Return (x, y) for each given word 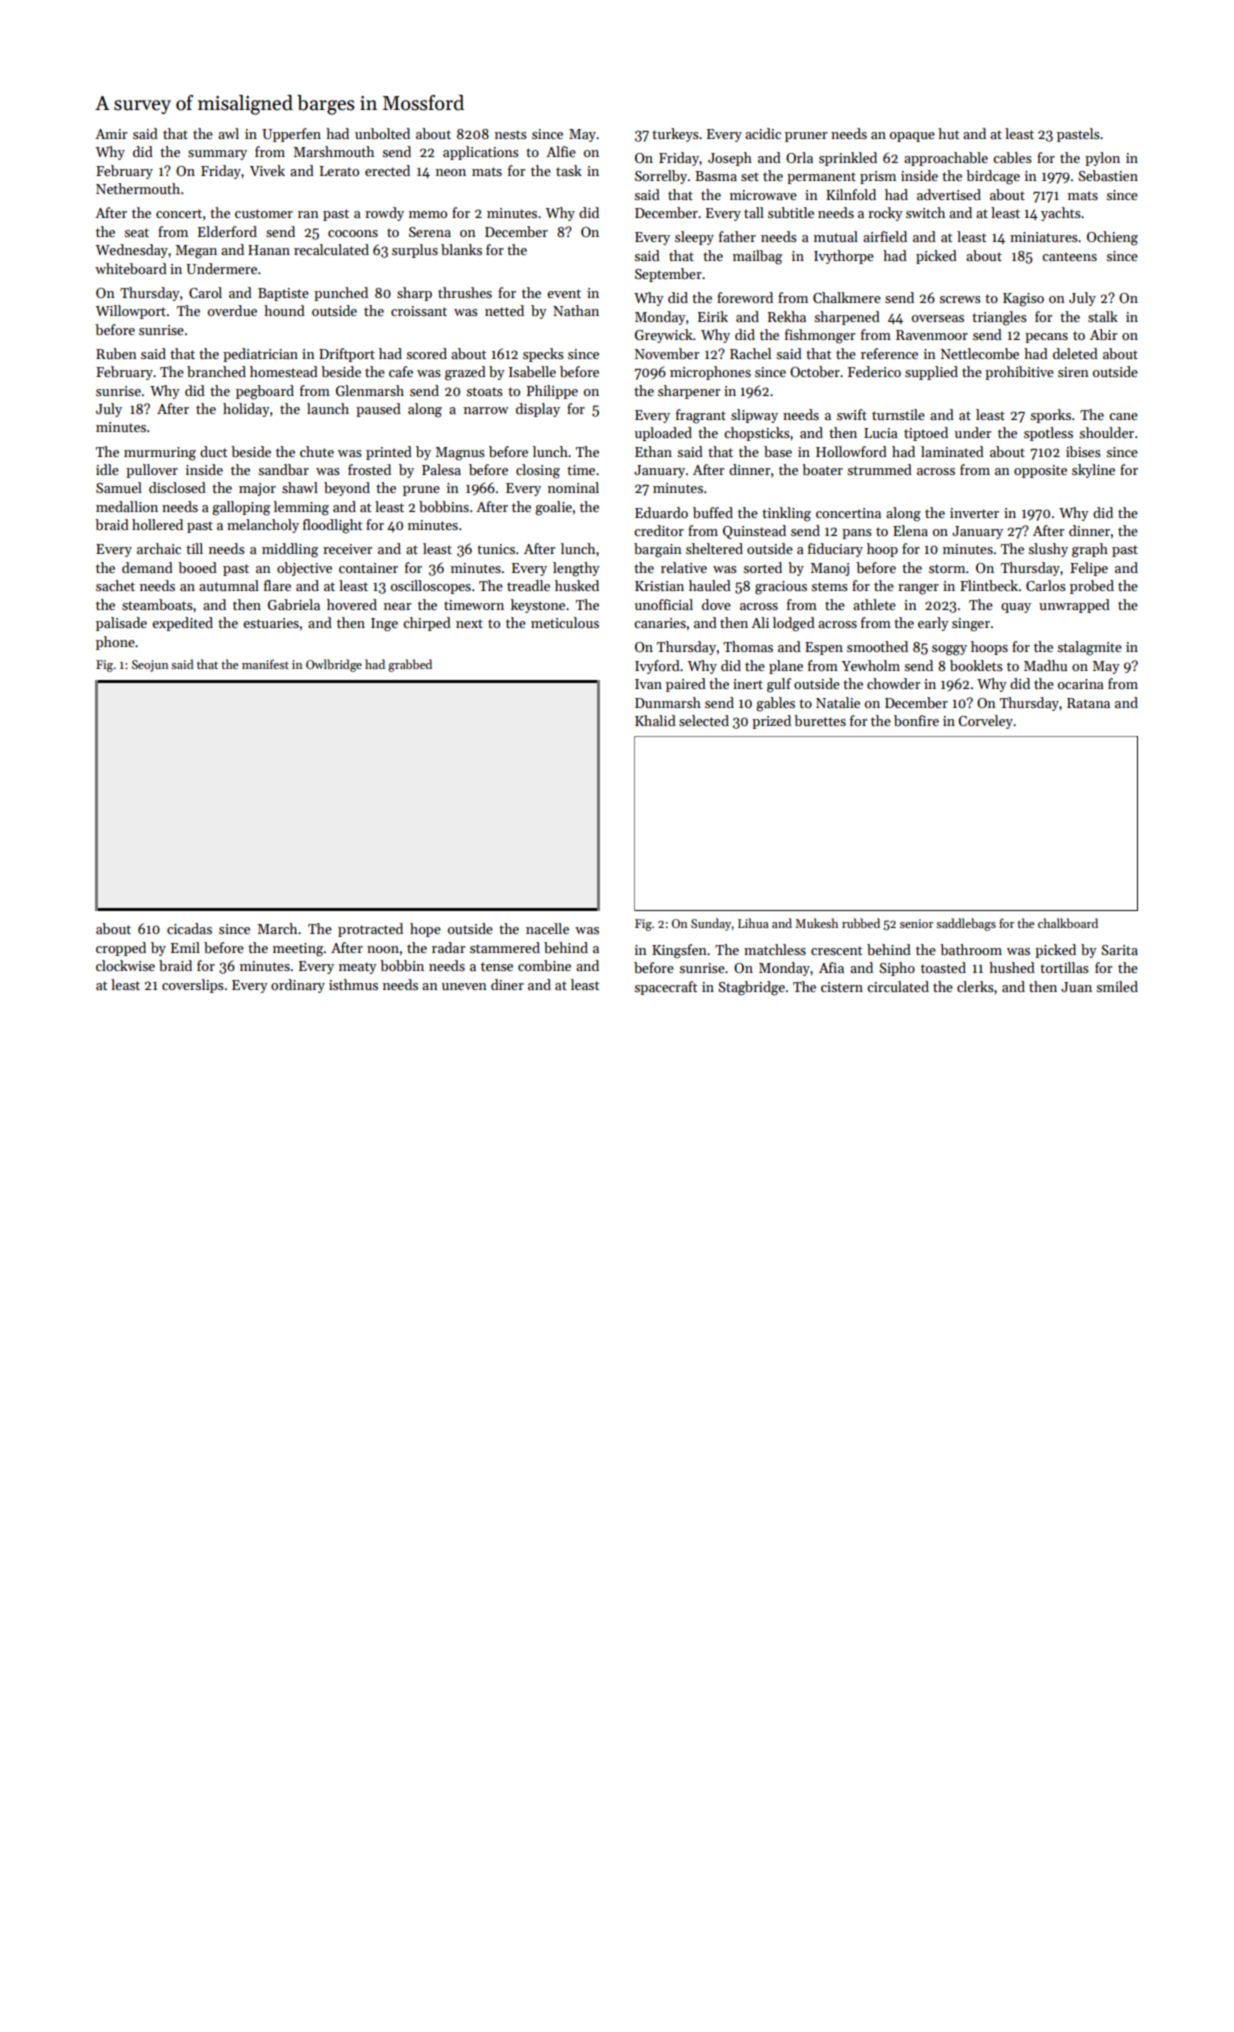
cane (1123, 416)
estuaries (271, 623)
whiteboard (131, 268)
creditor (659, 530)
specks (543, 355)
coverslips (193, 986)
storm (947, 568)
